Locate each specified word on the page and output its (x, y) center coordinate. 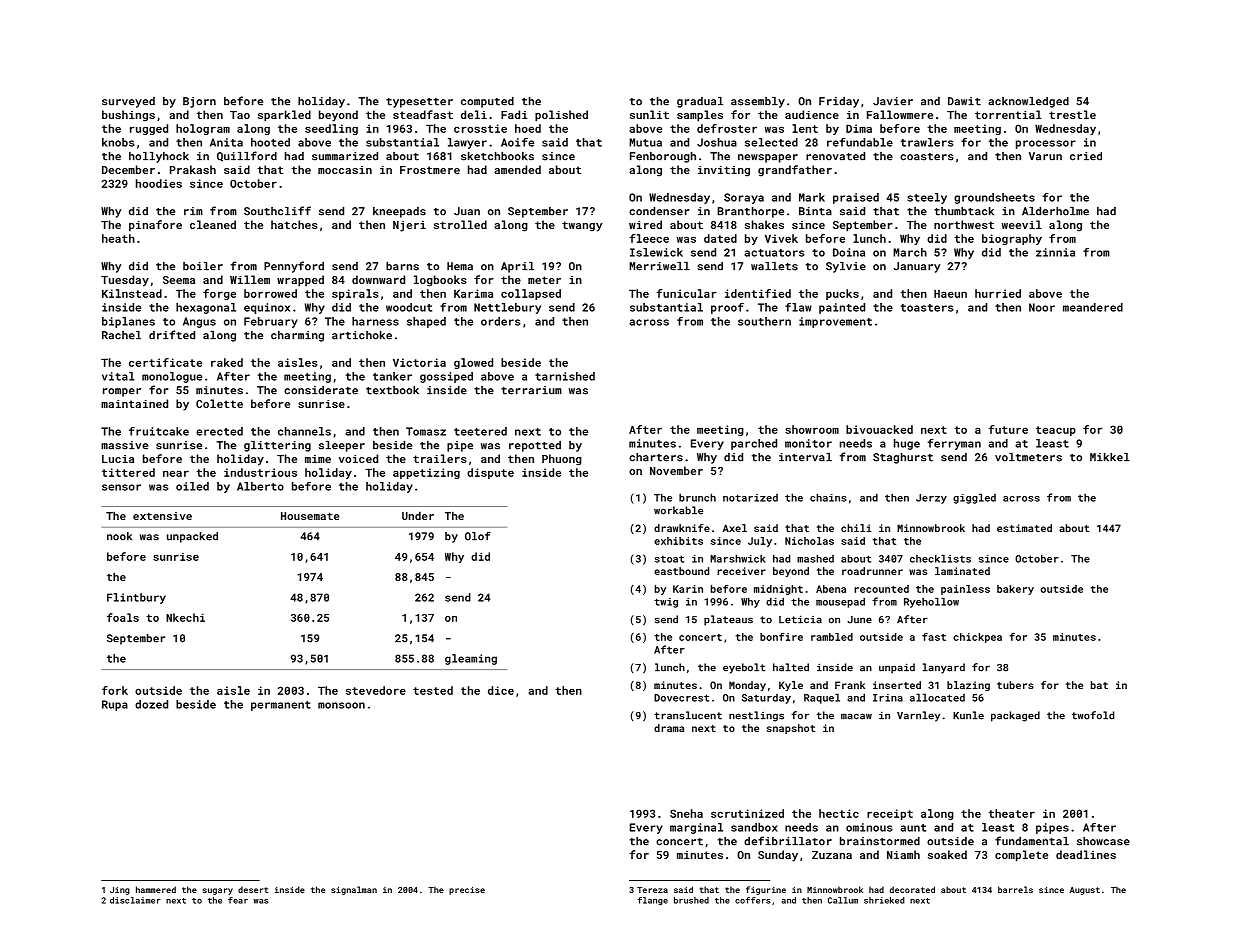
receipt (890, 814)
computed (487, 102)
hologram (203, 129)
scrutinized (747, 813)
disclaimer (135, 900)
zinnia (1055, 252)
